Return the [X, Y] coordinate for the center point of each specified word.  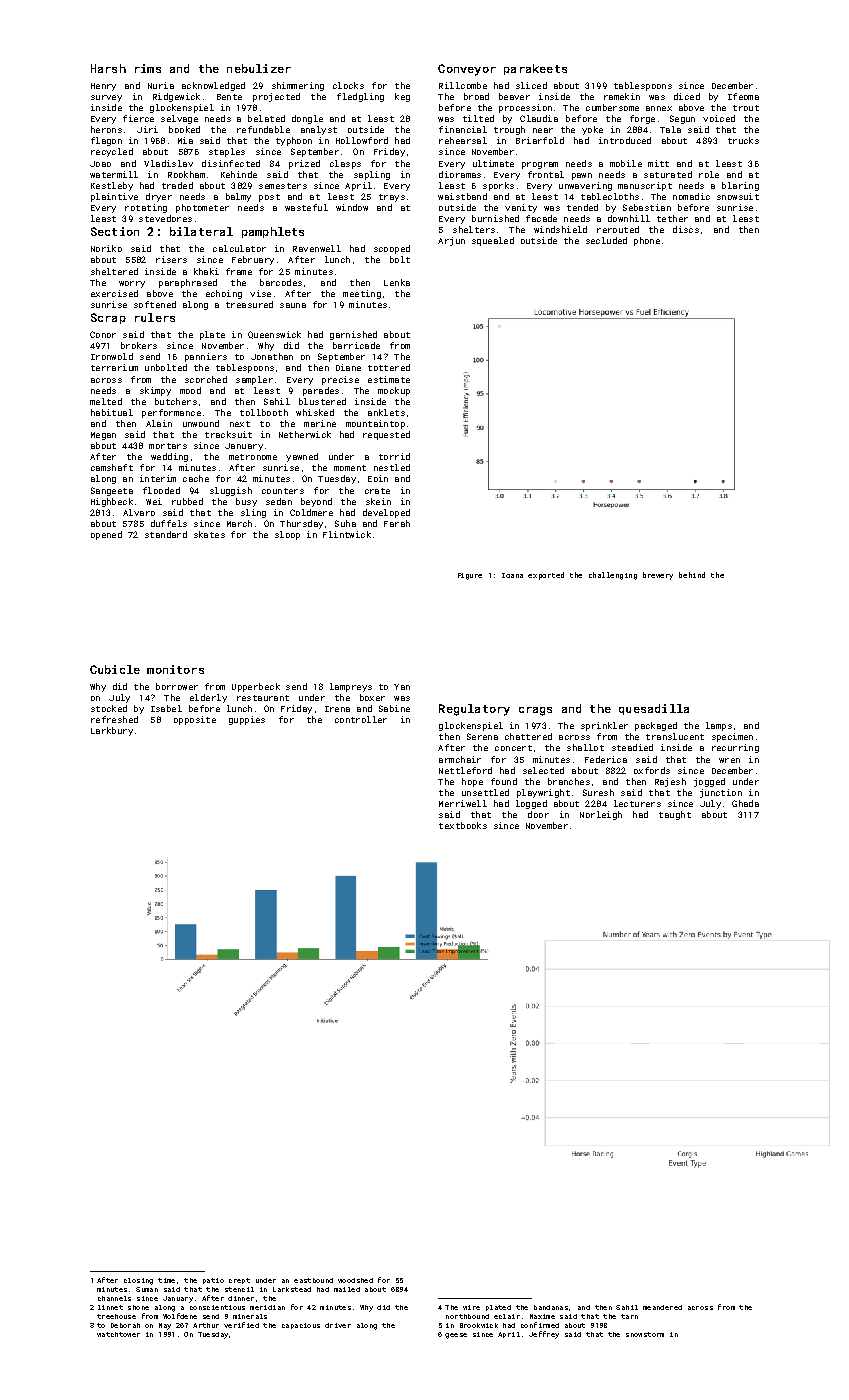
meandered [662, 1307]
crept [239, 1281]
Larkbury [112, 731]
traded [177, 185]
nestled [392, 467]
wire [471, 1307]
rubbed [187, 501]
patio [213, 1281]
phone [647, 241]
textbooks [463, 825]
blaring [740, 186]
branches [569, 781]
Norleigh [601, 815]
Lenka [397, 282]
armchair [460, 759]
